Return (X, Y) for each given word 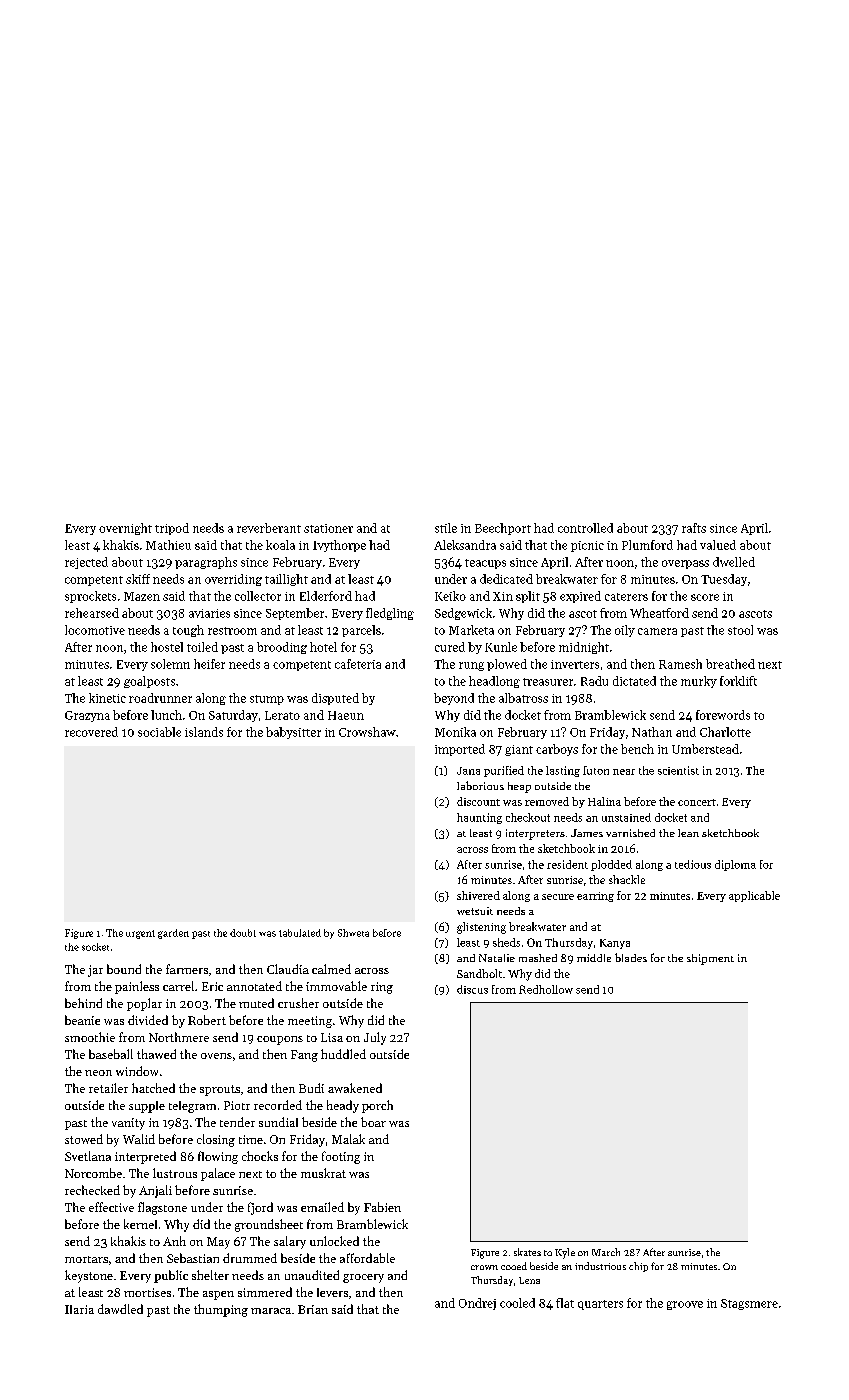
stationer (328, 528)
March (606, 1252)
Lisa (332, 1037)
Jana (468, 771)
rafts (694, 528)
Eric (212, 986)
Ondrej (477, 1304)
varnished (630, 833)
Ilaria (79, 1309)
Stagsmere (749, 1304)
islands (204, 732)
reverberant (269, 528)
